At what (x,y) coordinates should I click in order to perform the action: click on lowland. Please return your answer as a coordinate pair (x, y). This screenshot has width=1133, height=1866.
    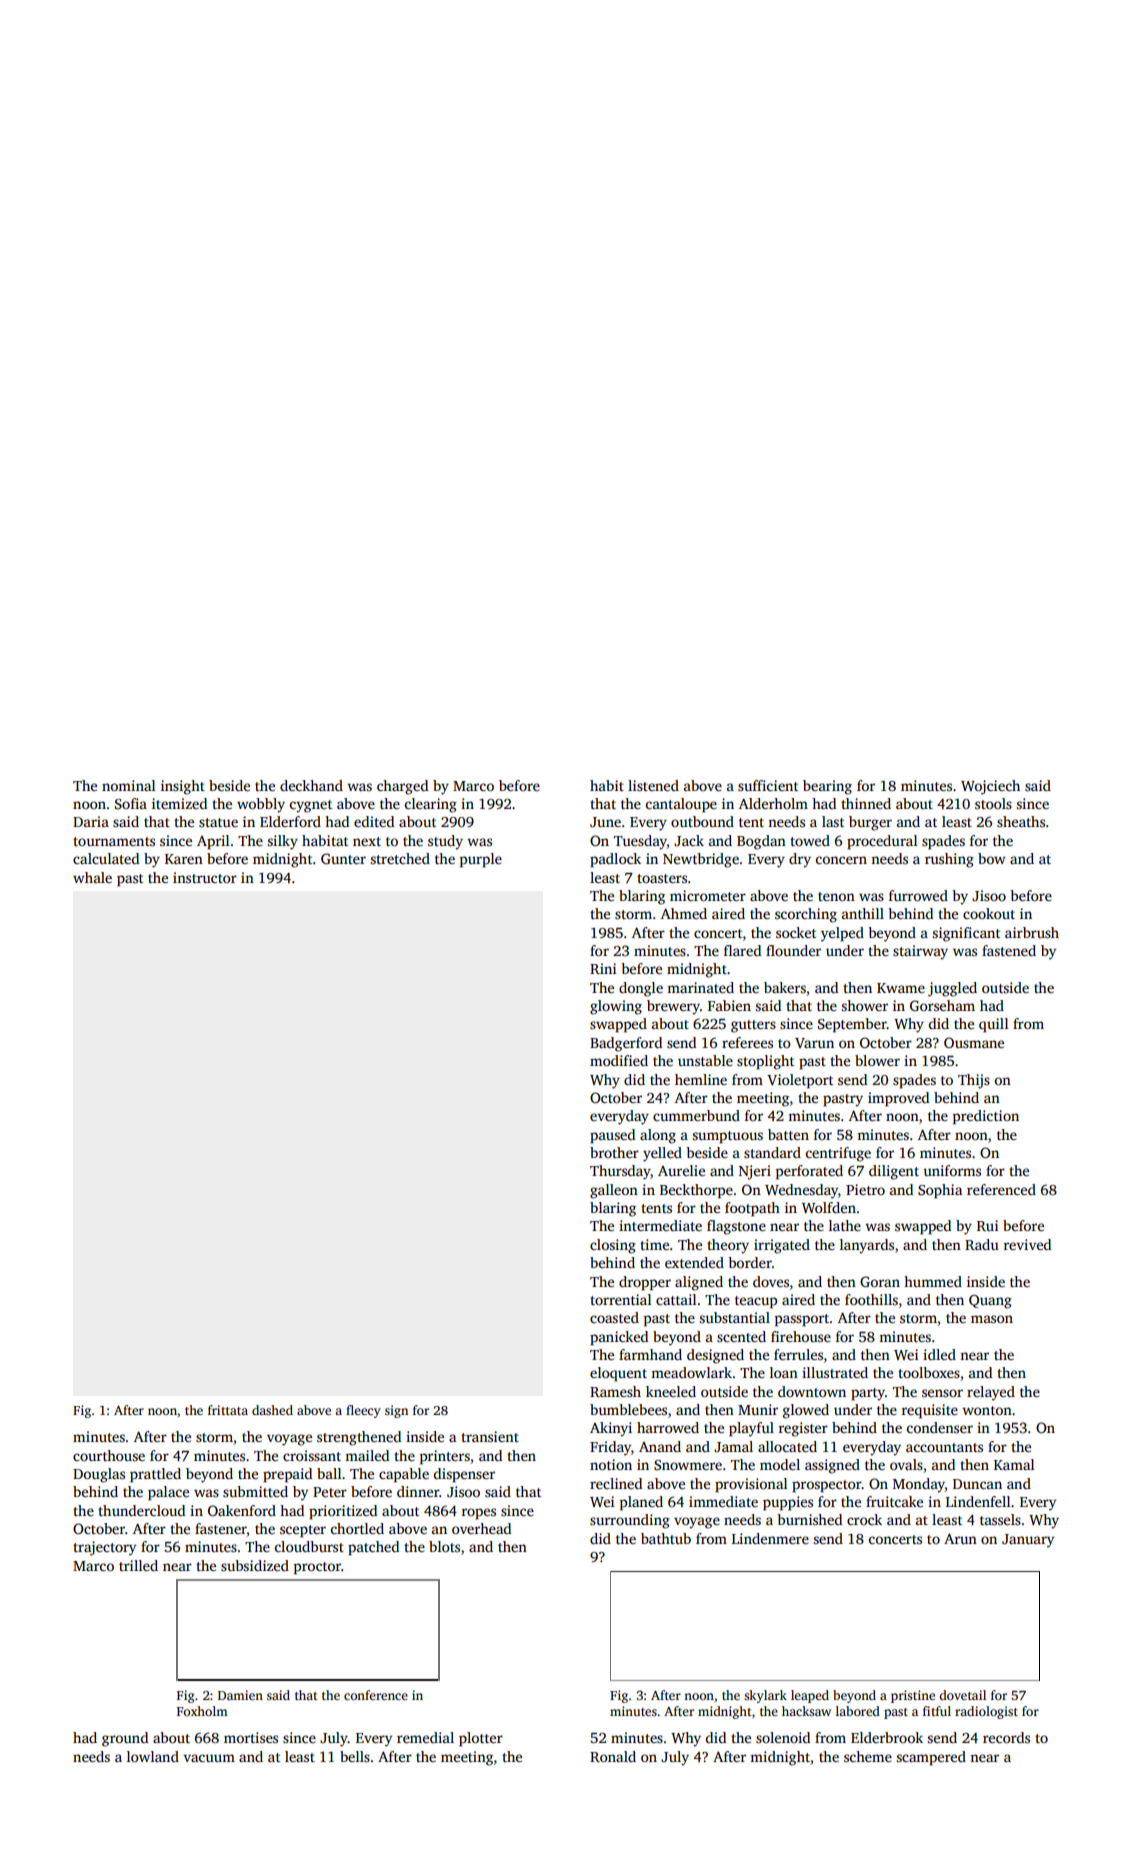
    Looking at the image, I should click on (153, 1756).
